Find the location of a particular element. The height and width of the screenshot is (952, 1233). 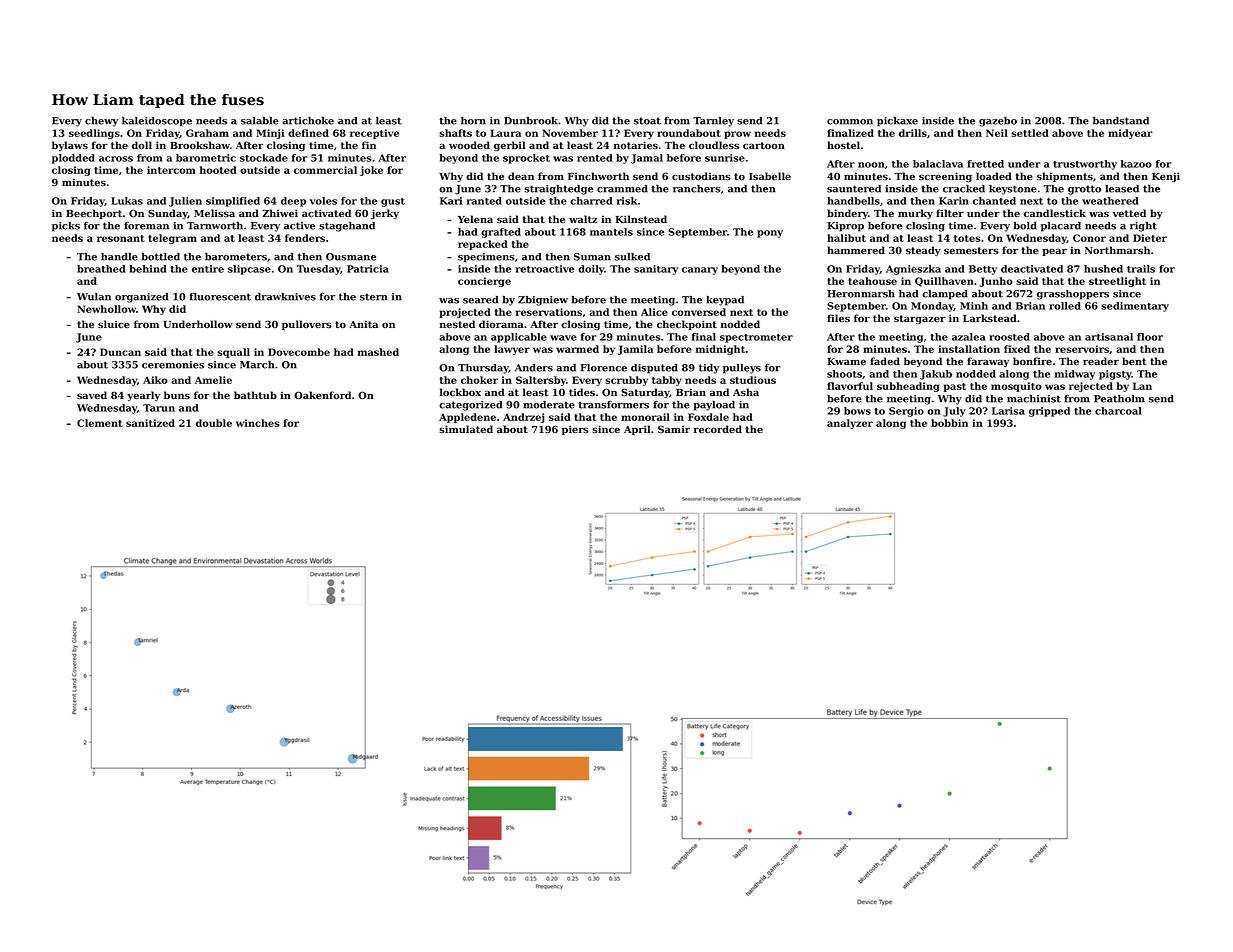

streetlight is located at coordinates (1117, 282).
